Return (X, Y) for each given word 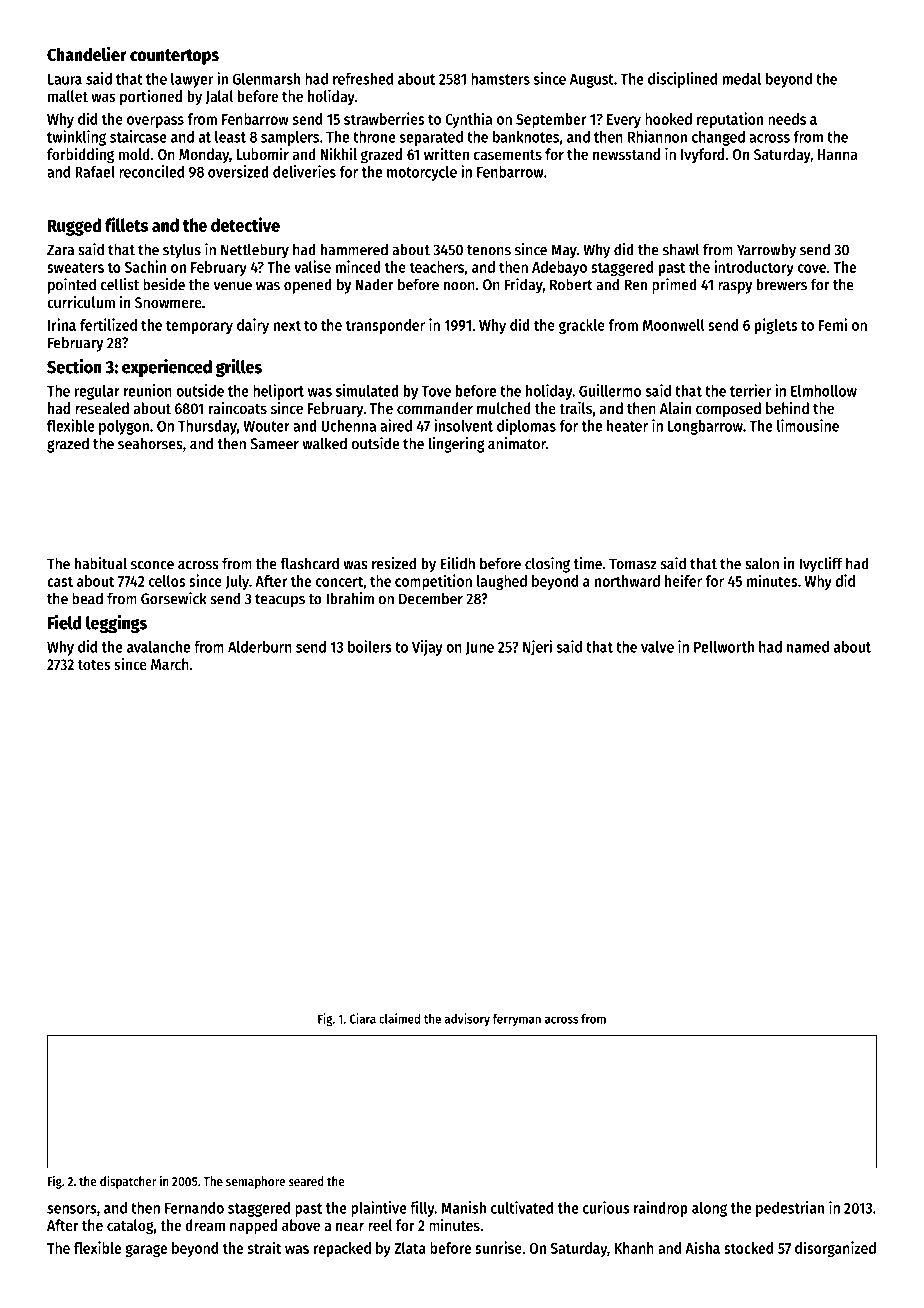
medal (742, 79)
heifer (683, 580)
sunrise (498, 1247)
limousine (808, 425)
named (808, 647)
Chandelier (87, 54)
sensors (72, 1209)
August (592, 81)
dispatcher (128, 1182)
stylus (182, 251)
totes (94, 665)
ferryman (517, 1020)
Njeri (537, 648)
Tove (436, 391)
